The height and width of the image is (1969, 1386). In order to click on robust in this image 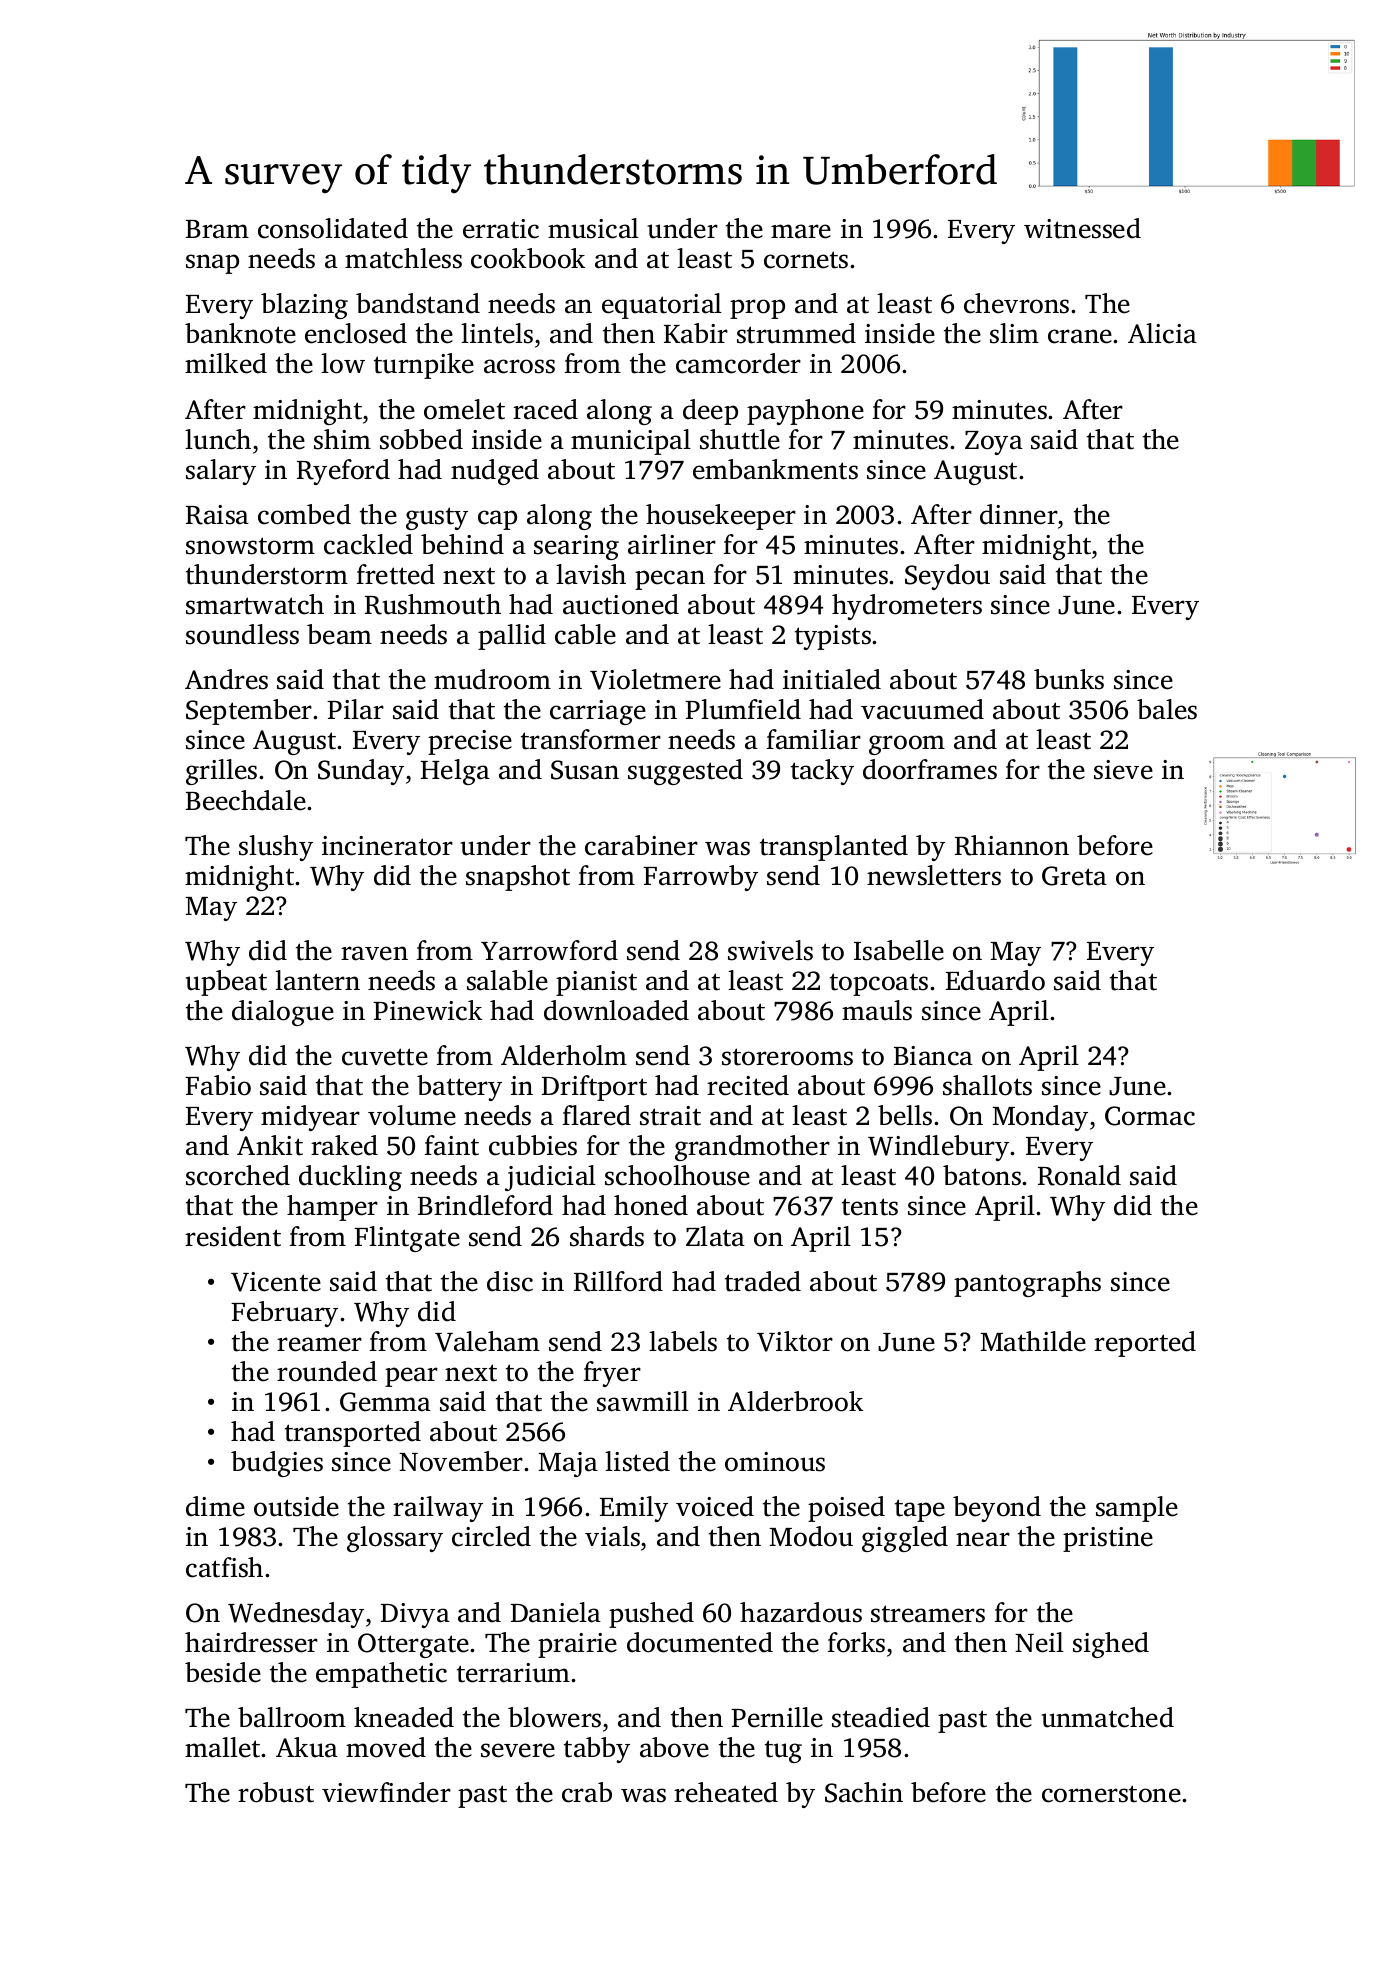, I will do `click(276, 1792)`.
